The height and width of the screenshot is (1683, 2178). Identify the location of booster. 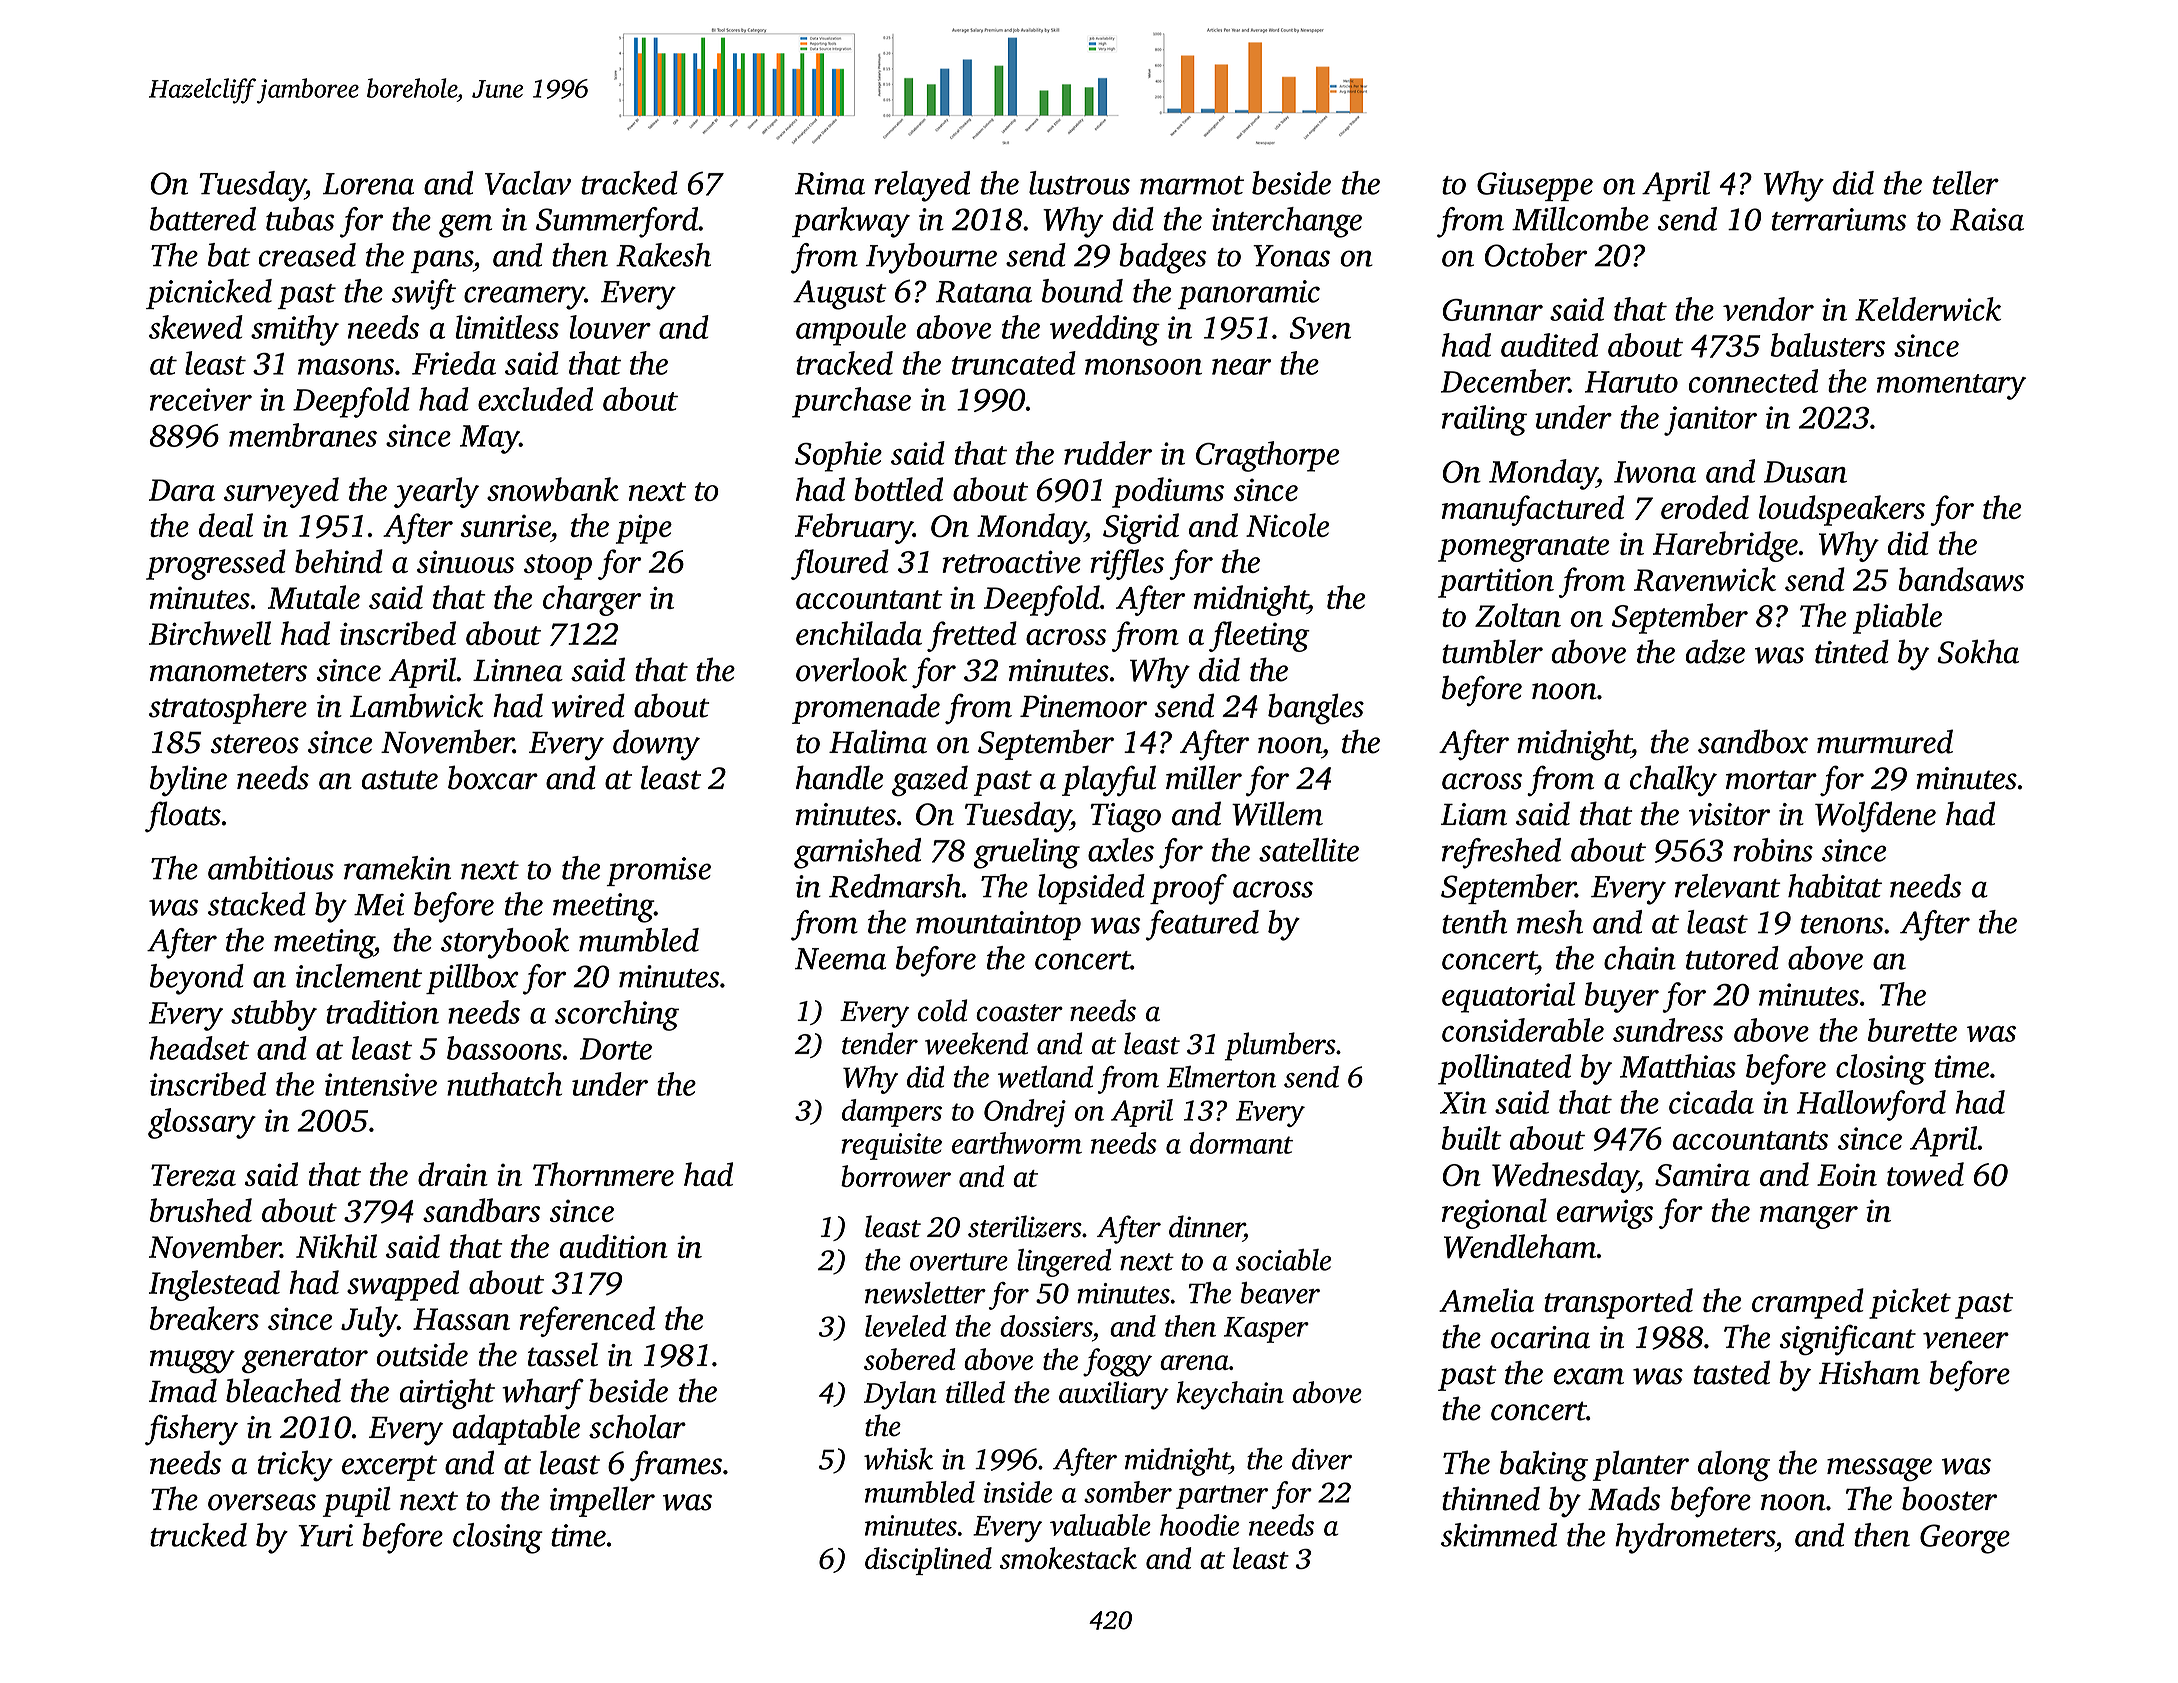
(1949, 1498).
